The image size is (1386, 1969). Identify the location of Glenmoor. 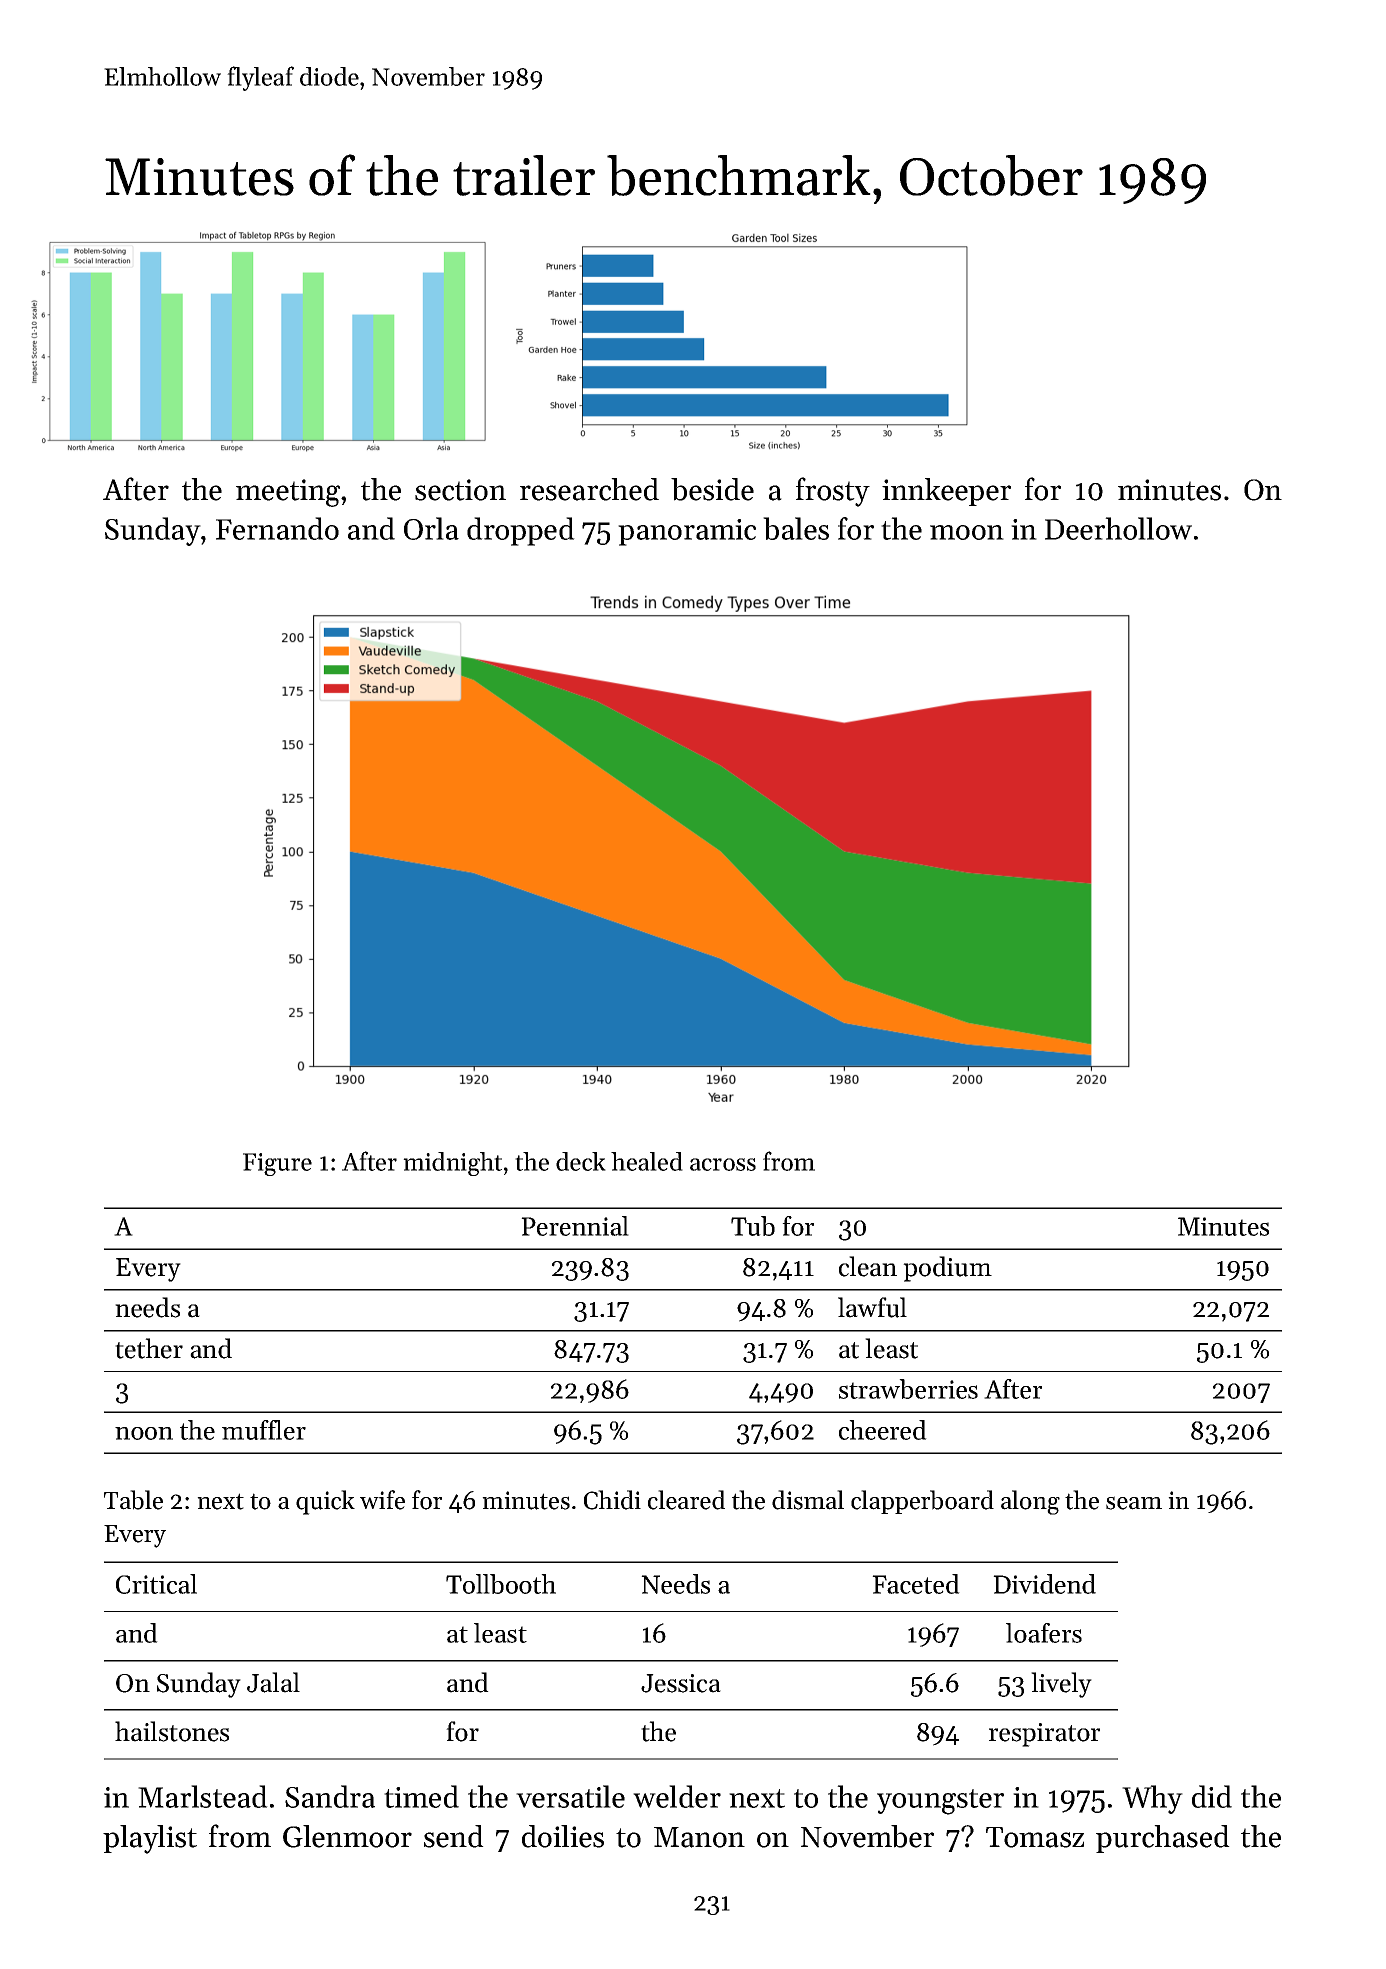
(347, 1836).
